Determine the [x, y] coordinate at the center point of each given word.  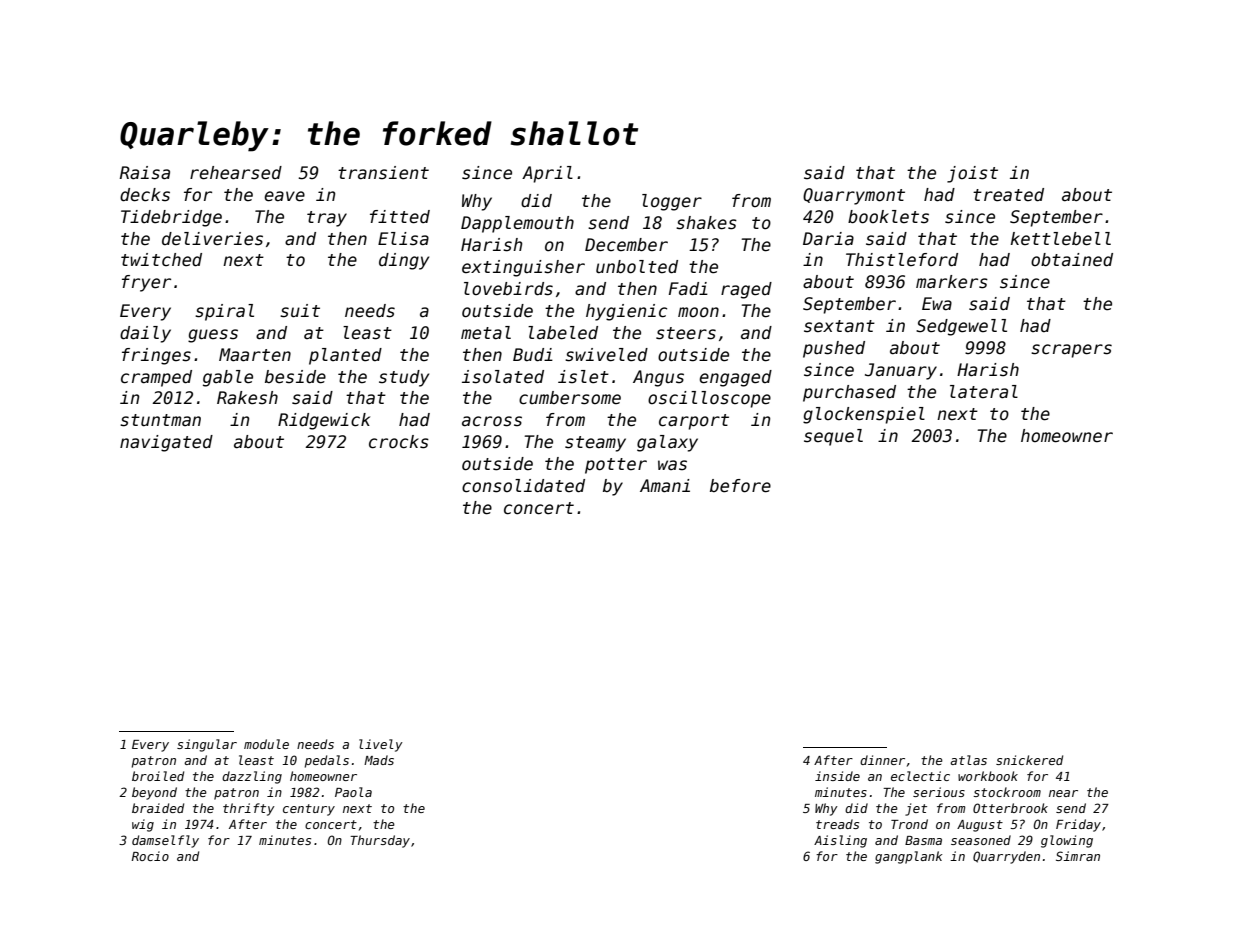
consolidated [523, 486]
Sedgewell [961, 327]
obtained [1072, 260]
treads [837, 824]
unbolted [637, 267]
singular [207, 745]
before [740, 486]
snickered [1029, 760]
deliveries [212, 239]
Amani [665, 486]
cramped [156, 378]
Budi [533, 355]
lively [381, 745]
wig [143, 825]
